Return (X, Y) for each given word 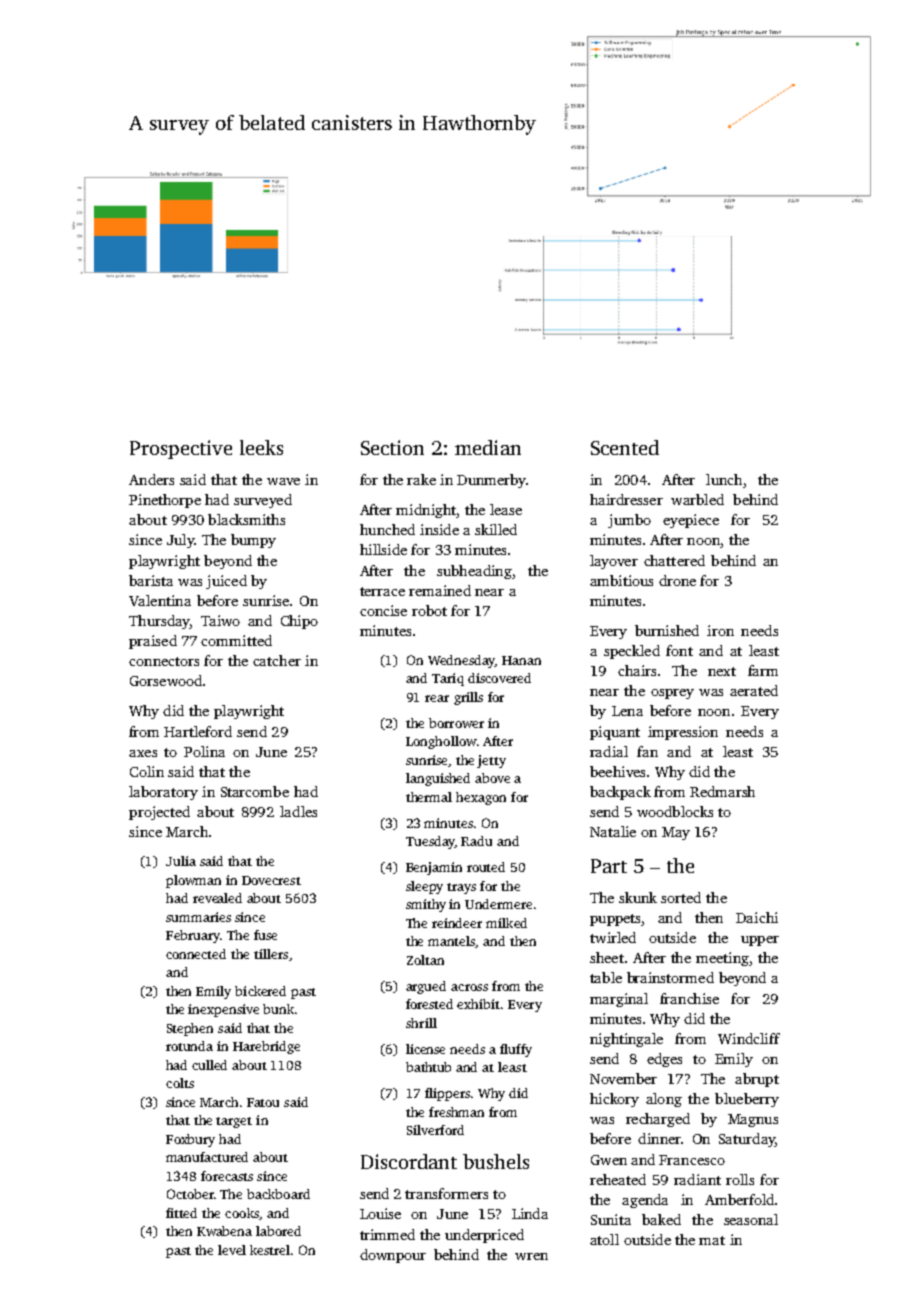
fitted (181, 1213)
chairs (637, 670)
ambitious (621, 580)
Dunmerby (491, 481)
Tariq (448, 679)
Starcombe (255, 791)
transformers (446, 1193)
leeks (261, 447)
